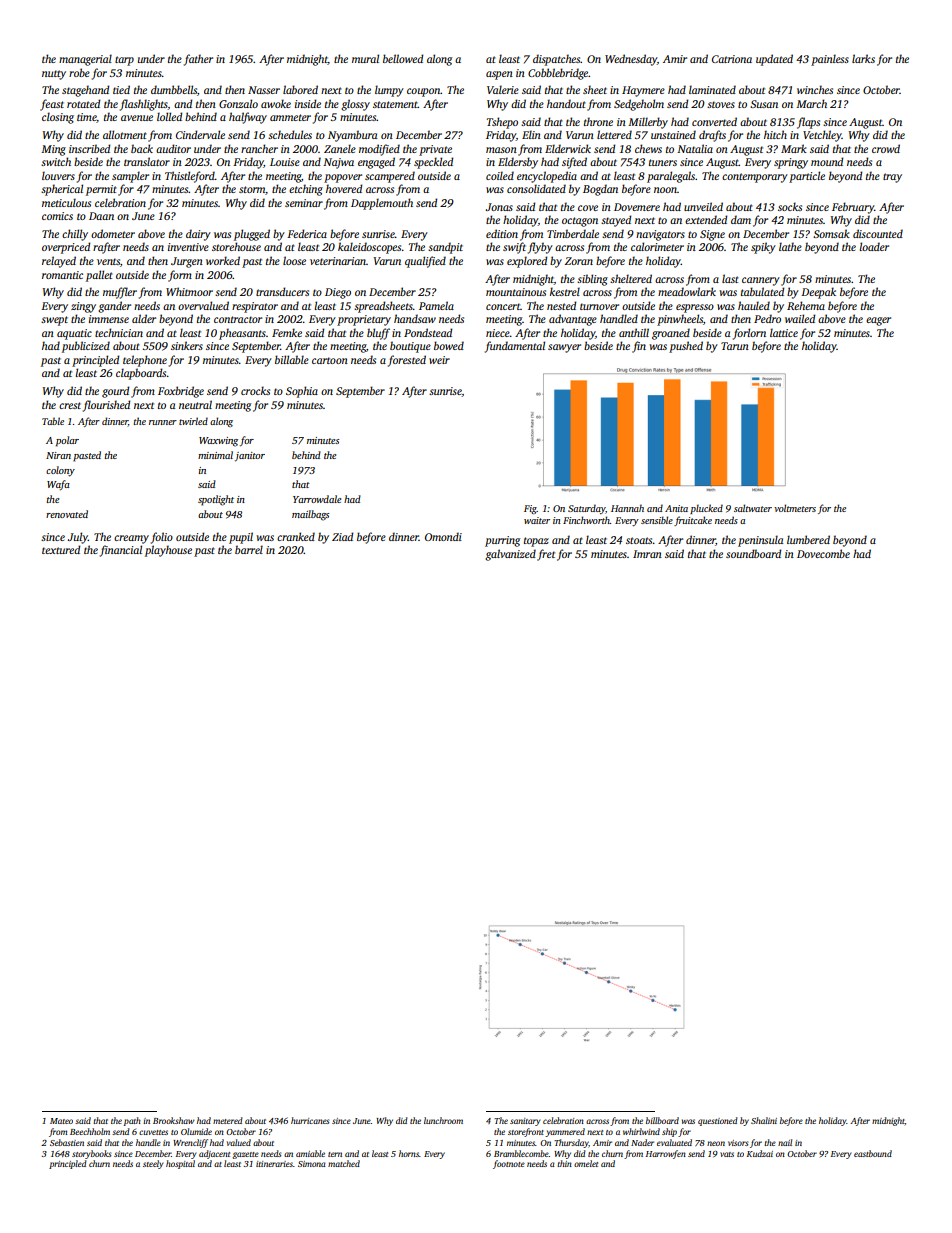  I want to click on fret, so click(546, 555).
